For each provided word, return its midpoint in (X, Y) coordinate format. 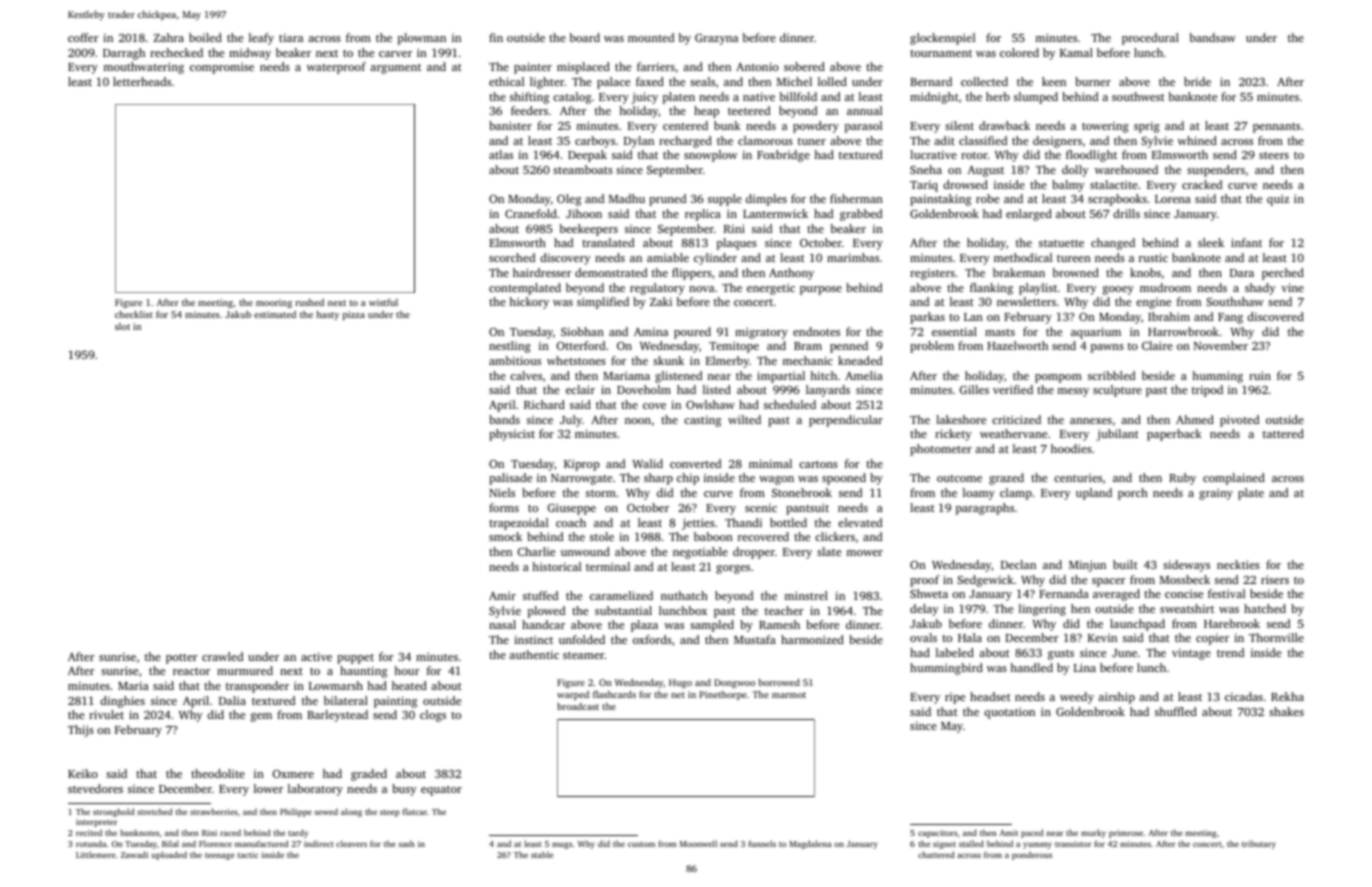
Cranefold (531, 213)
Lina (1085, 667)
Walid (647, 463)
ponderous (1032, 855)
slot (122, 326)
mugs (562, 845)
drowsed (965, 184)
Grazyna (716, 39)
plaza (644, 626)
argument (395, 69)
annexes (1091, 421)
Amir (502, 595)
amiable (668, 257)
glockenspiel (942, 39)
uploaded (169, 855)
